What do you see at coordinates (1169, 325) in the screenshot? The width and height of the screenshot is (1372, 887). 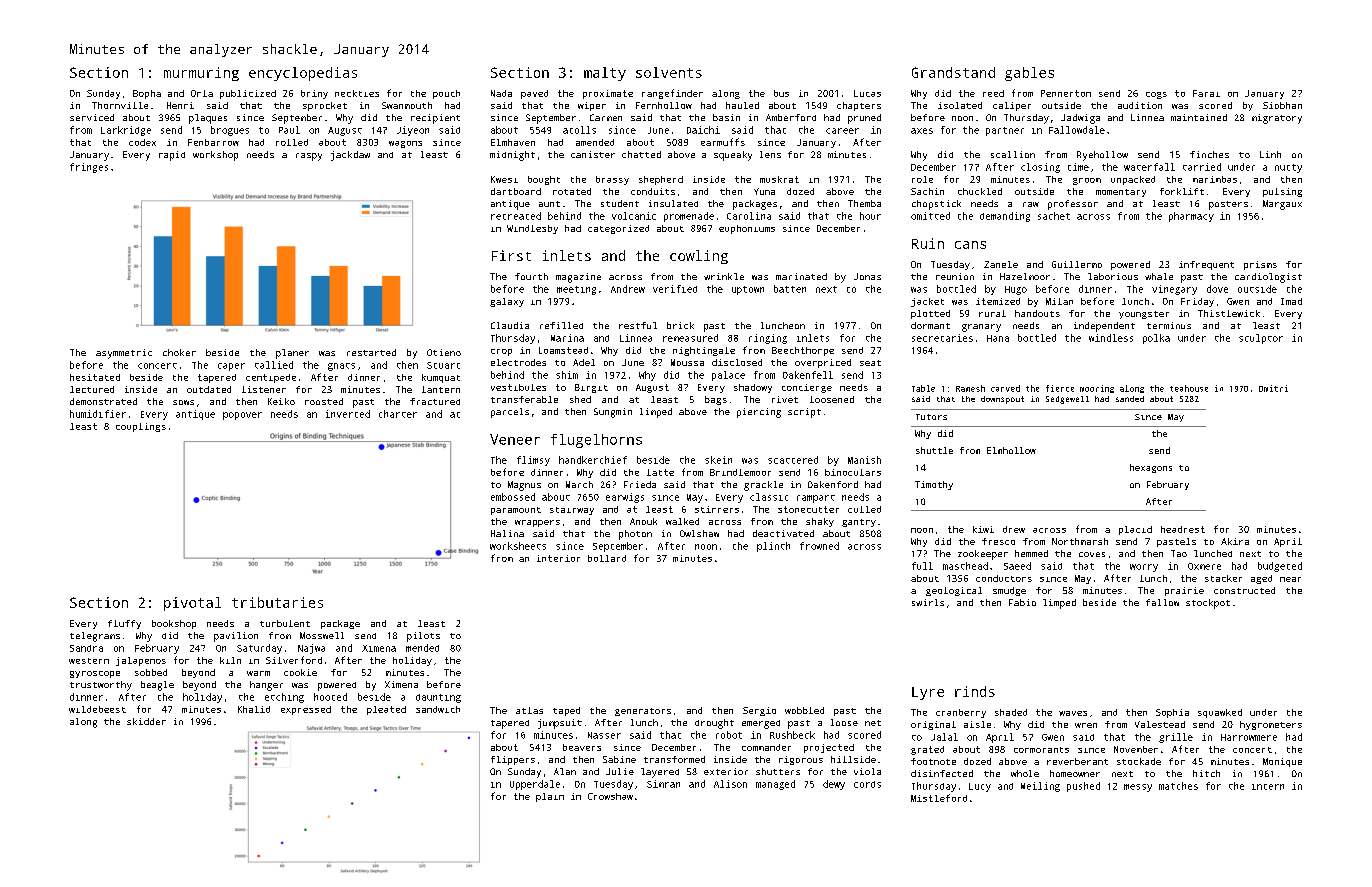 I see `terminus` at bounding box center [1169, 325].
